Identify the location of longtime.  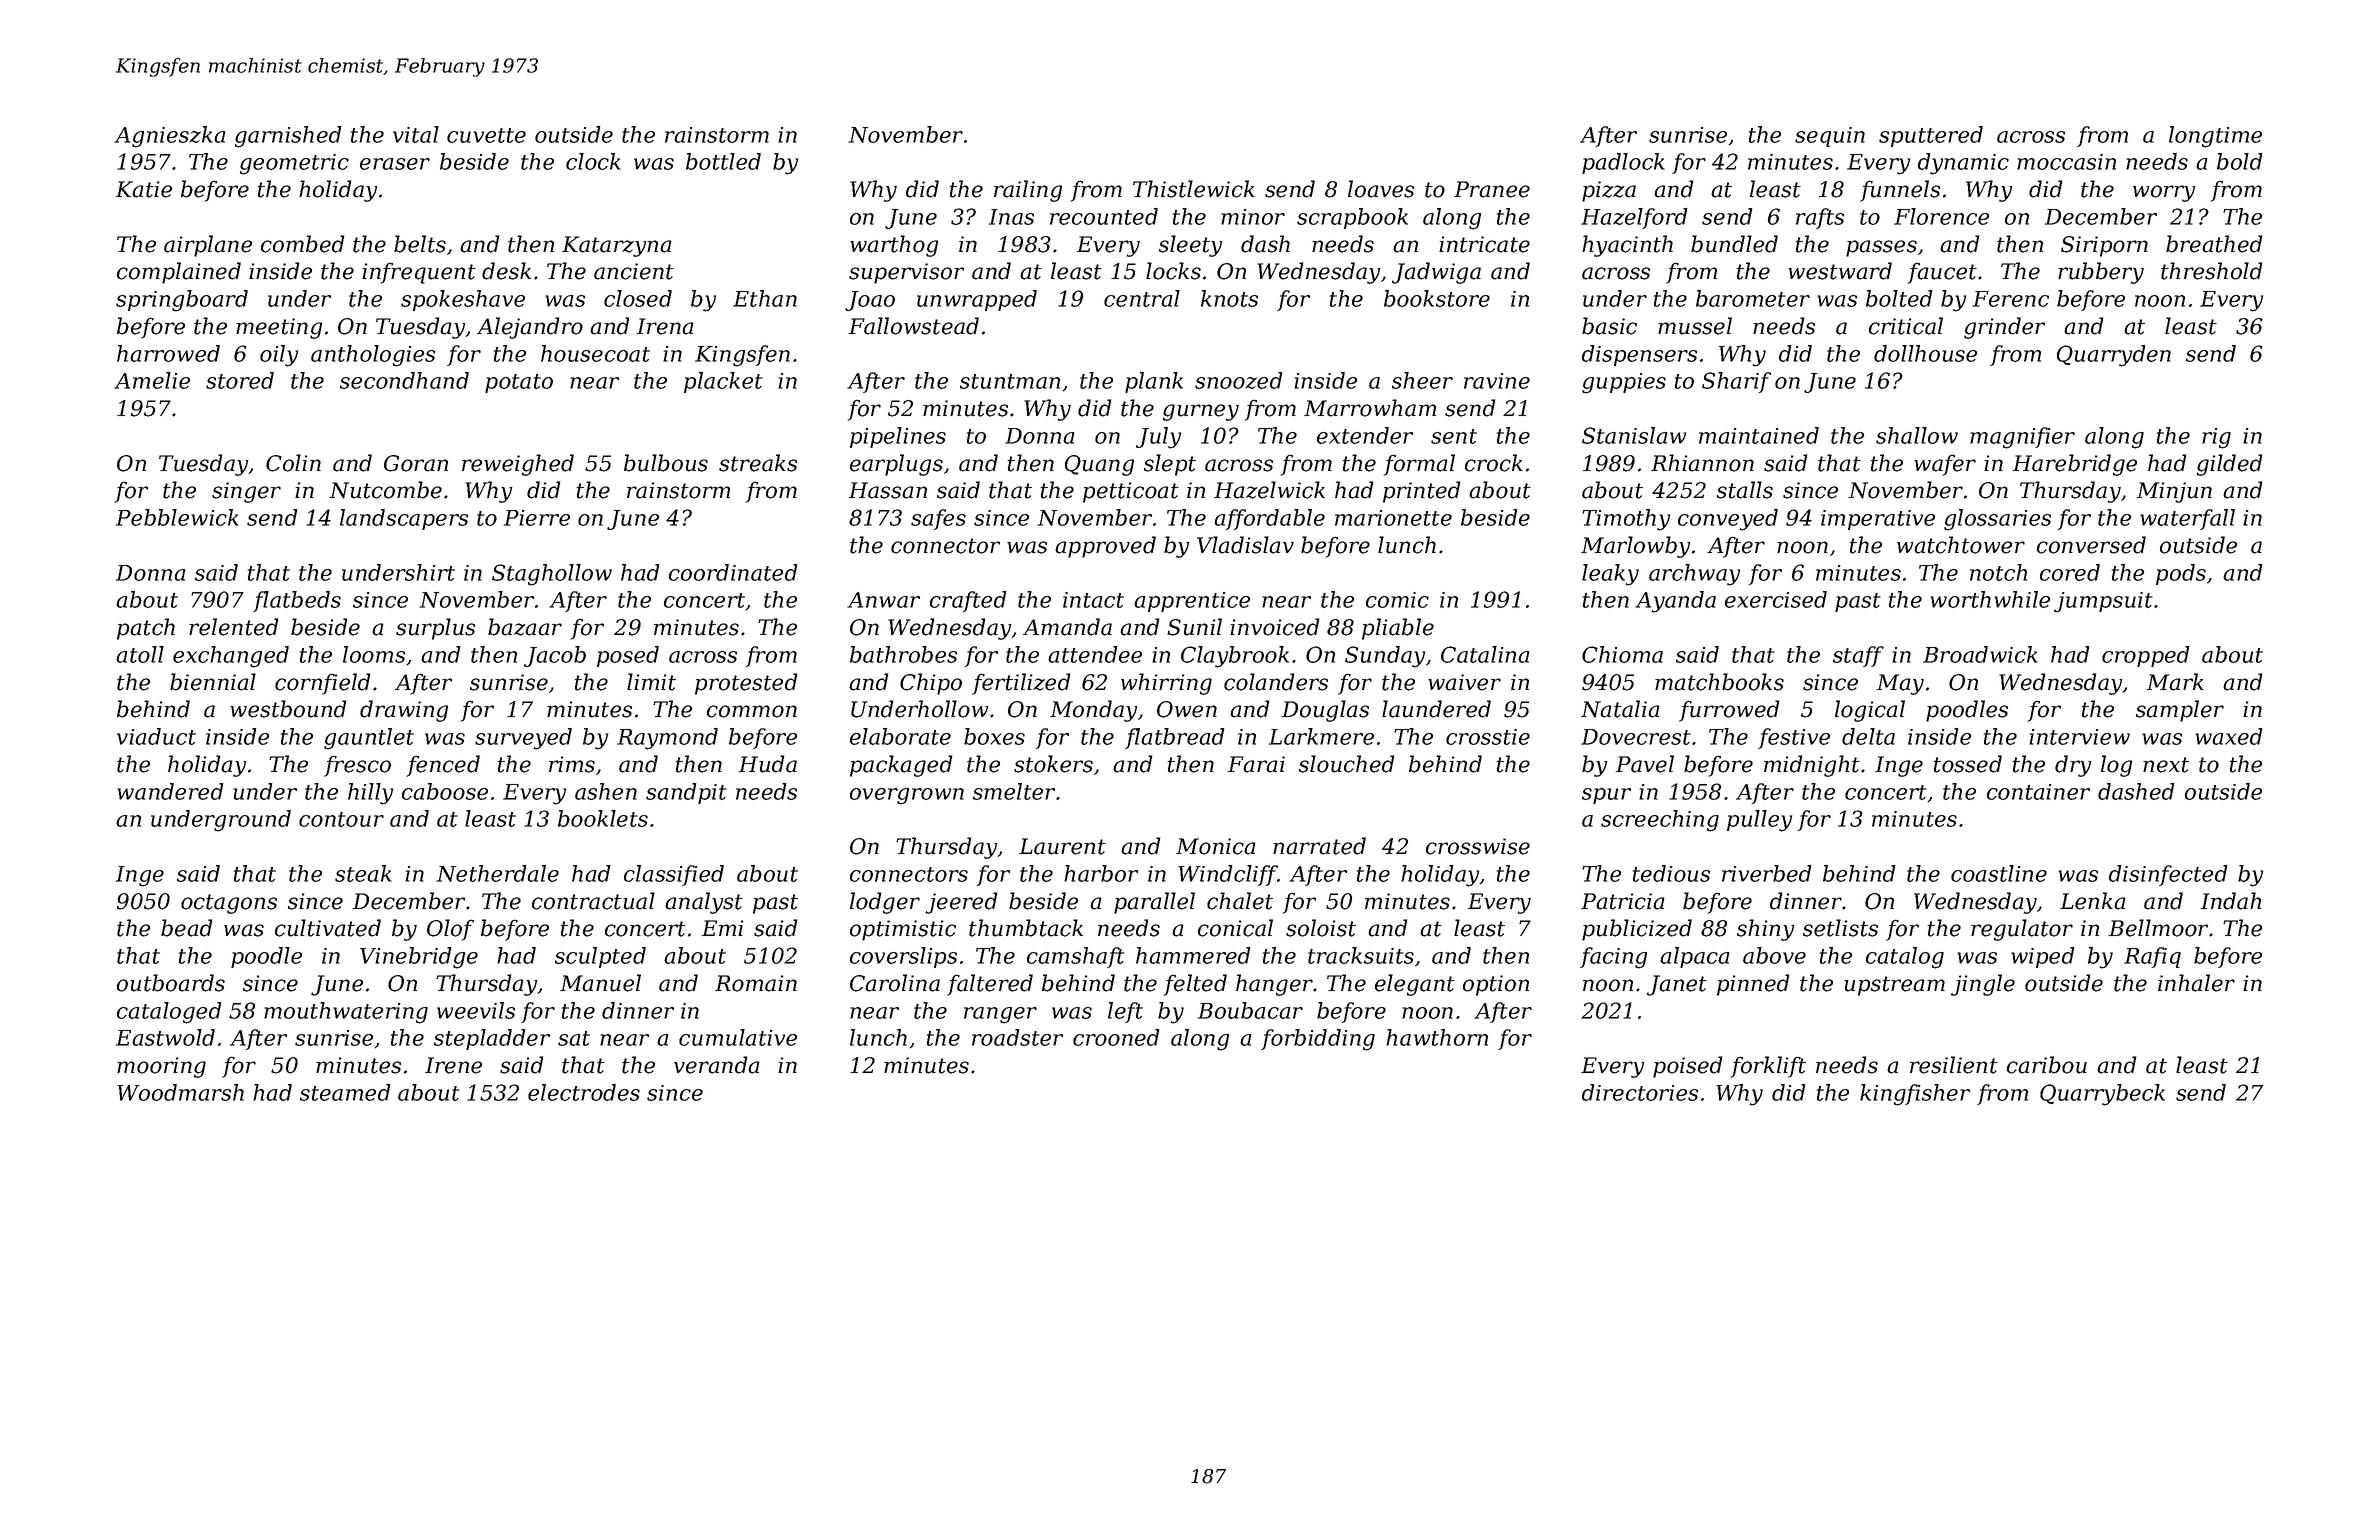
(2215, 137).
